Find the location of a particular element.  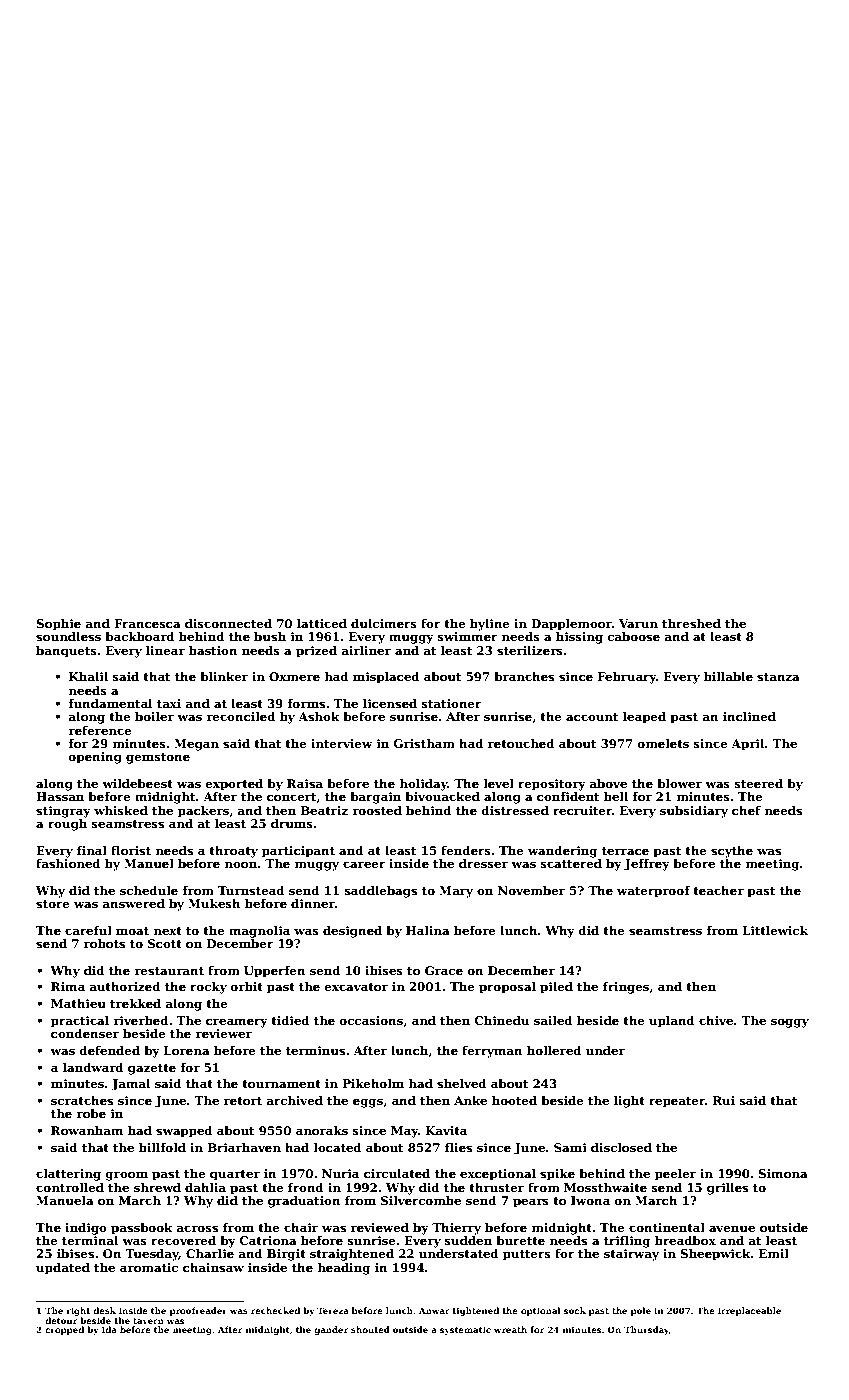

burette is located at coordinates (520, 1240).
